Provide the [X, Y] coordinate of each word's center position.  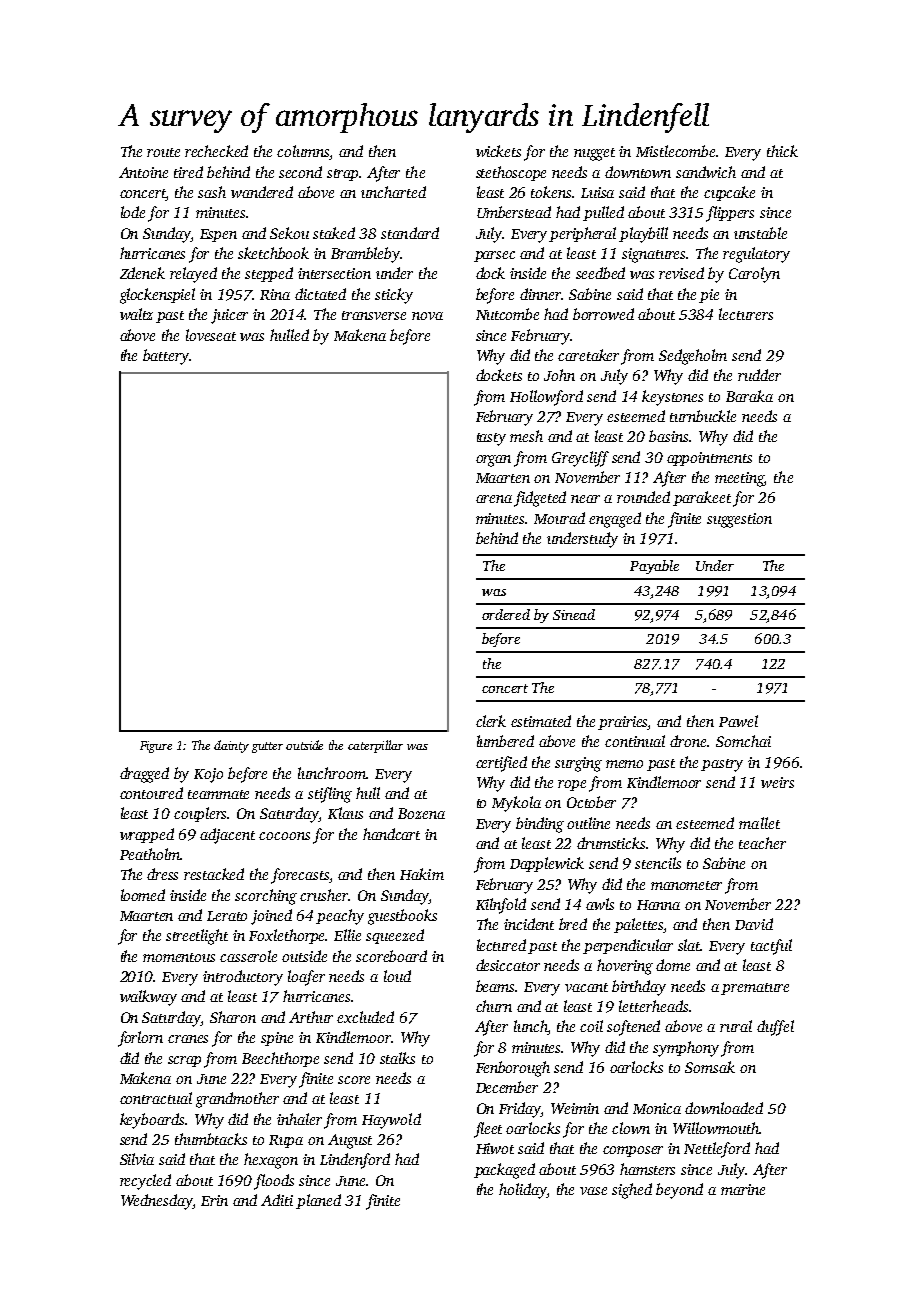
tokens [551, 192]
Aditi [277, 1200]
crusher [324, 895]
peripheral [583, 234]
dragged [144, 775]
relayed [193, 275]
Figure [156, 747]
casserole [248, 956]
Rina [275, 294]
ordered [506, 614]
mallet [759, 823]
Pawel [738, 721]
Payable [654, 567]
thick [782, 151]
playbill [643, 235]
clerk [491, 721]
